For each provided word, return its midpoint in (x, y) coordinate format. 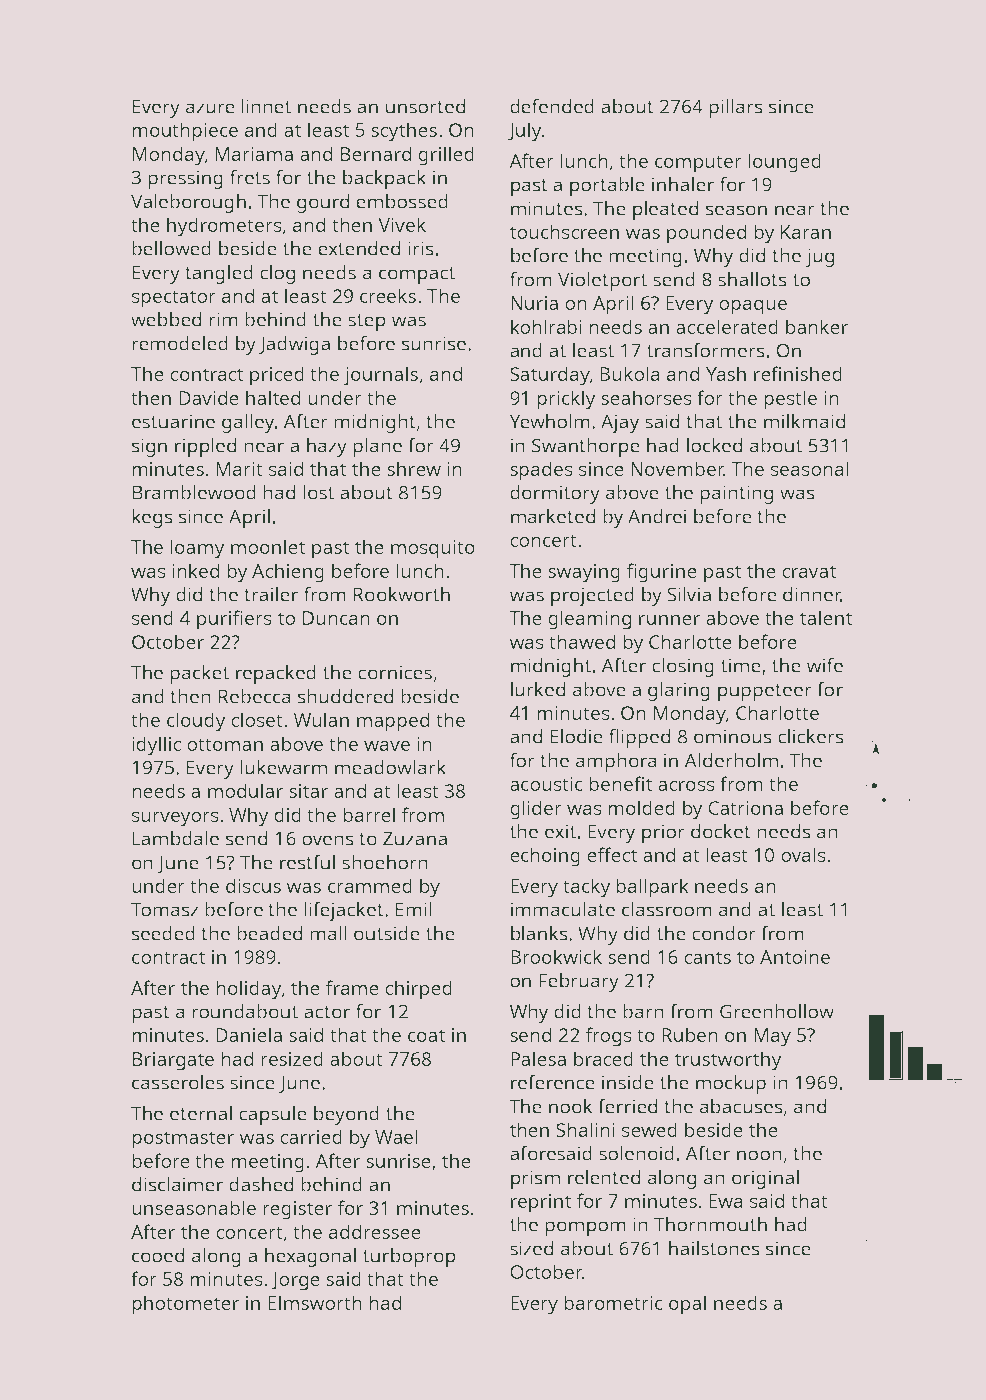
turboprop (409, 1257)
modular (245, 790)
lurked (538, 689)
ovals (803, 854)
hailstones (714, 1248)
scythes (404, 132)
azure (210, 108)
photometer (185, 1305)
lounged (784, 163)
